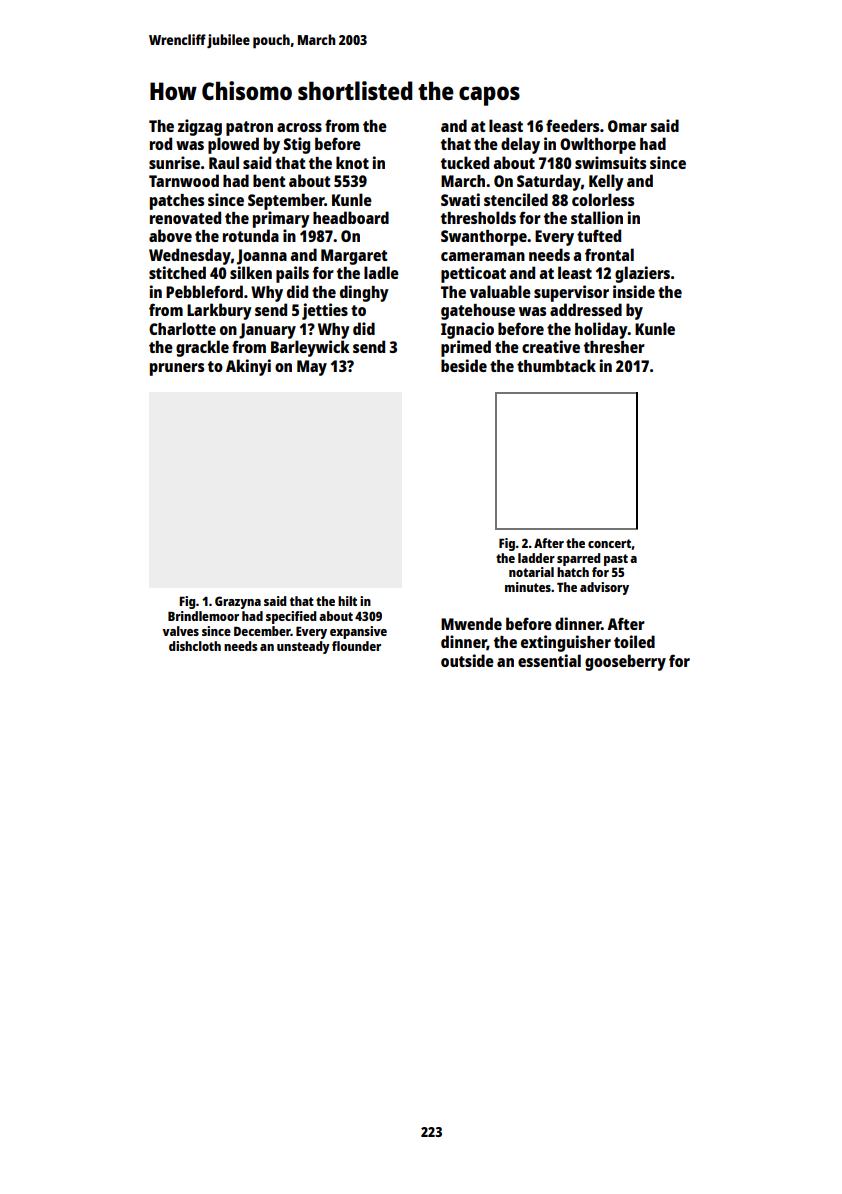  I want to click on minutes, so click(528, 587).
